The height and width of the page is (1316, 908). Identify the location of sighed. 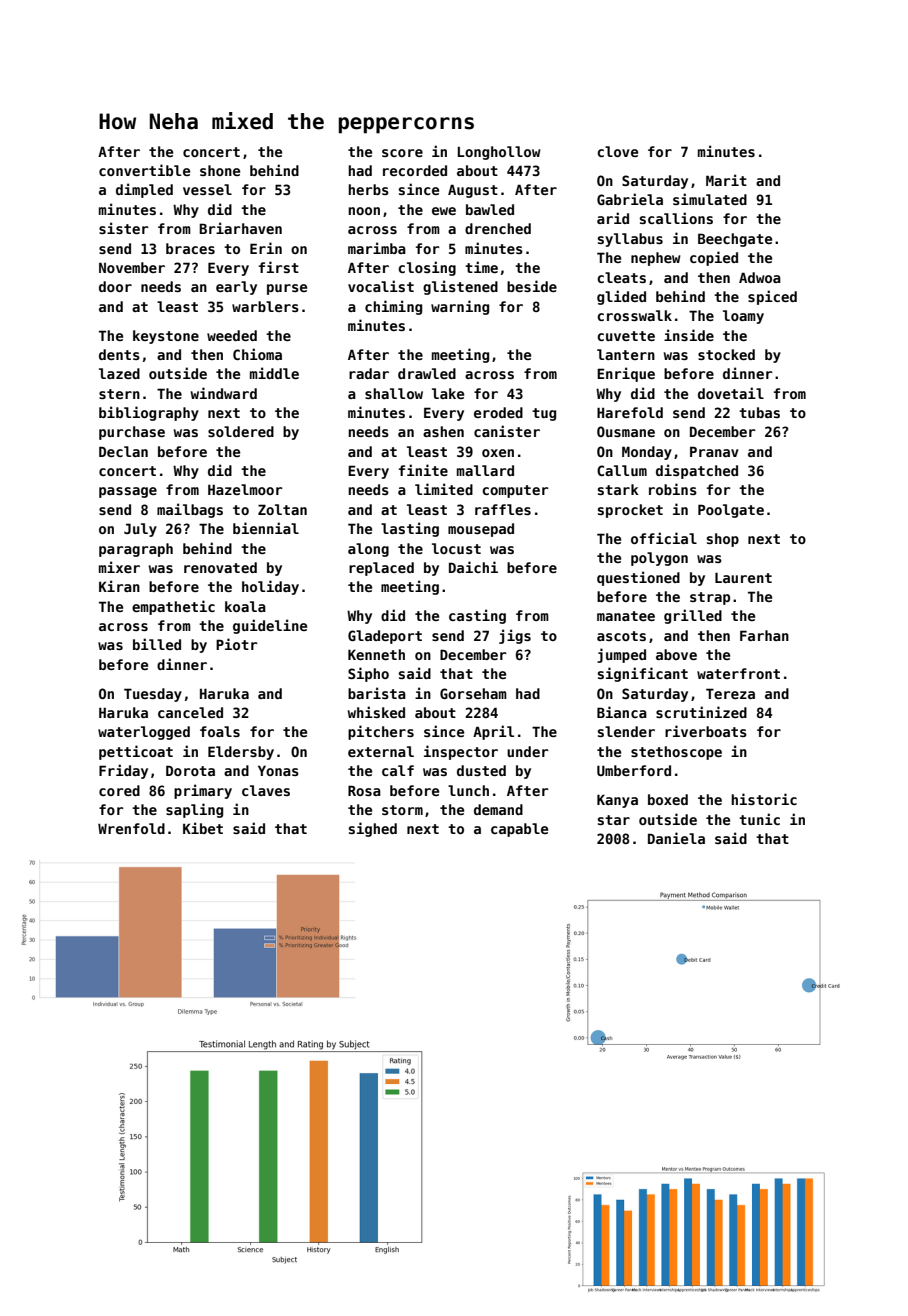
(373, 829).
